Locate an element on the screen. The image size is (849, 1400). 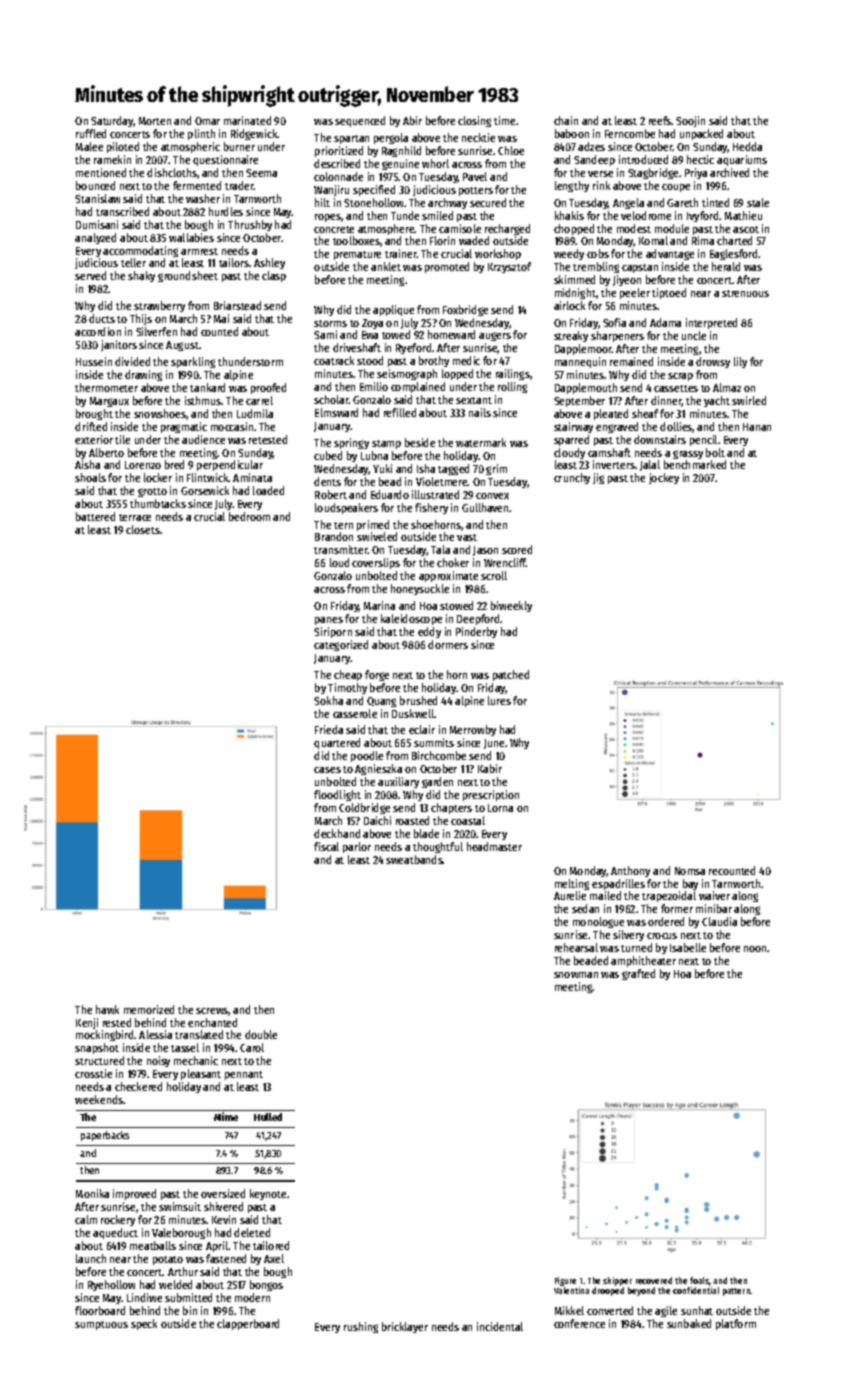
panes is located at coordinates (329, 621).
